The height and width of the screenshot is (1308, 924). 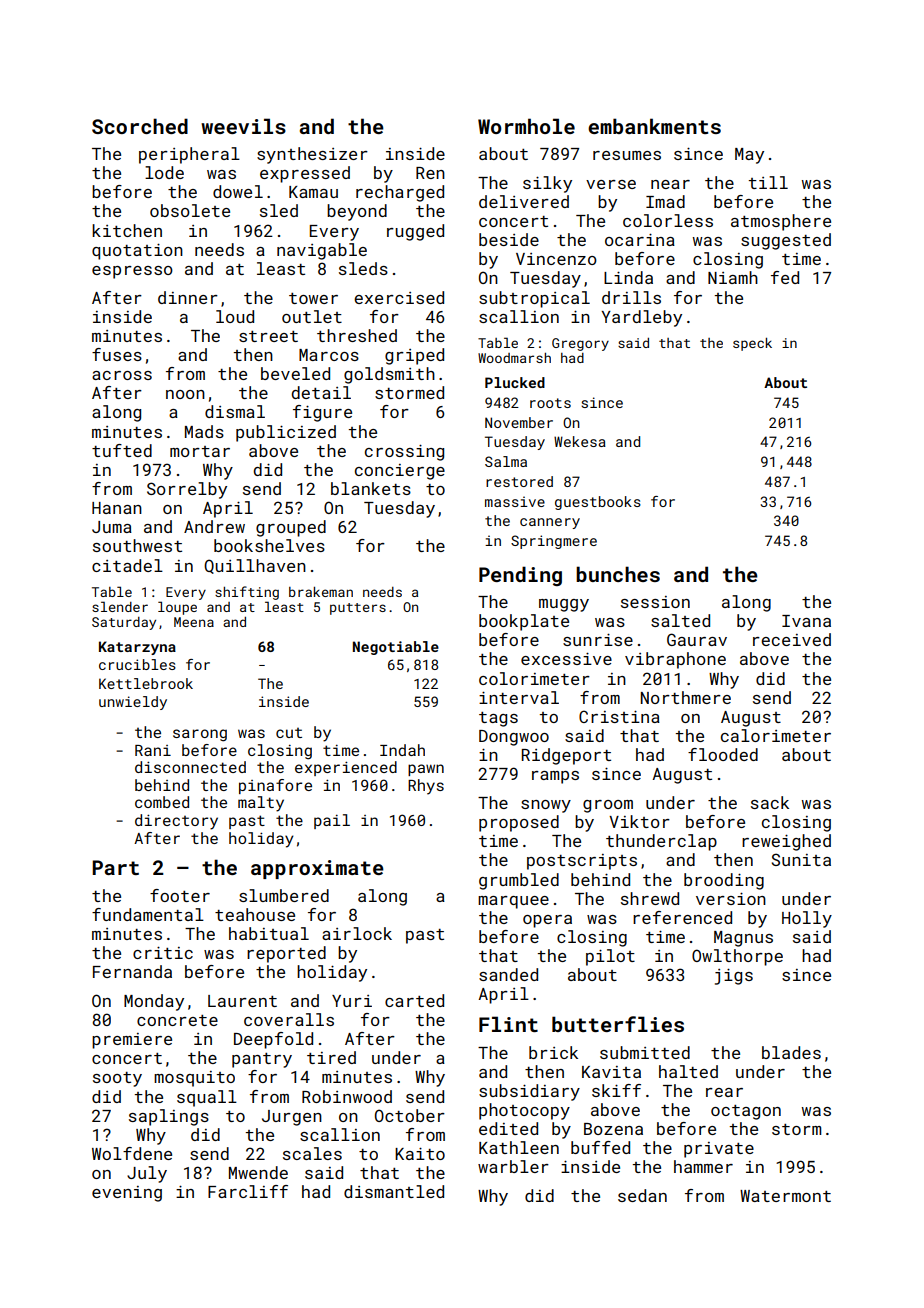 What do you see at coordinates (140, 126) in the screenshot?
I see `Scorched` at bounding box center [140, 126].
